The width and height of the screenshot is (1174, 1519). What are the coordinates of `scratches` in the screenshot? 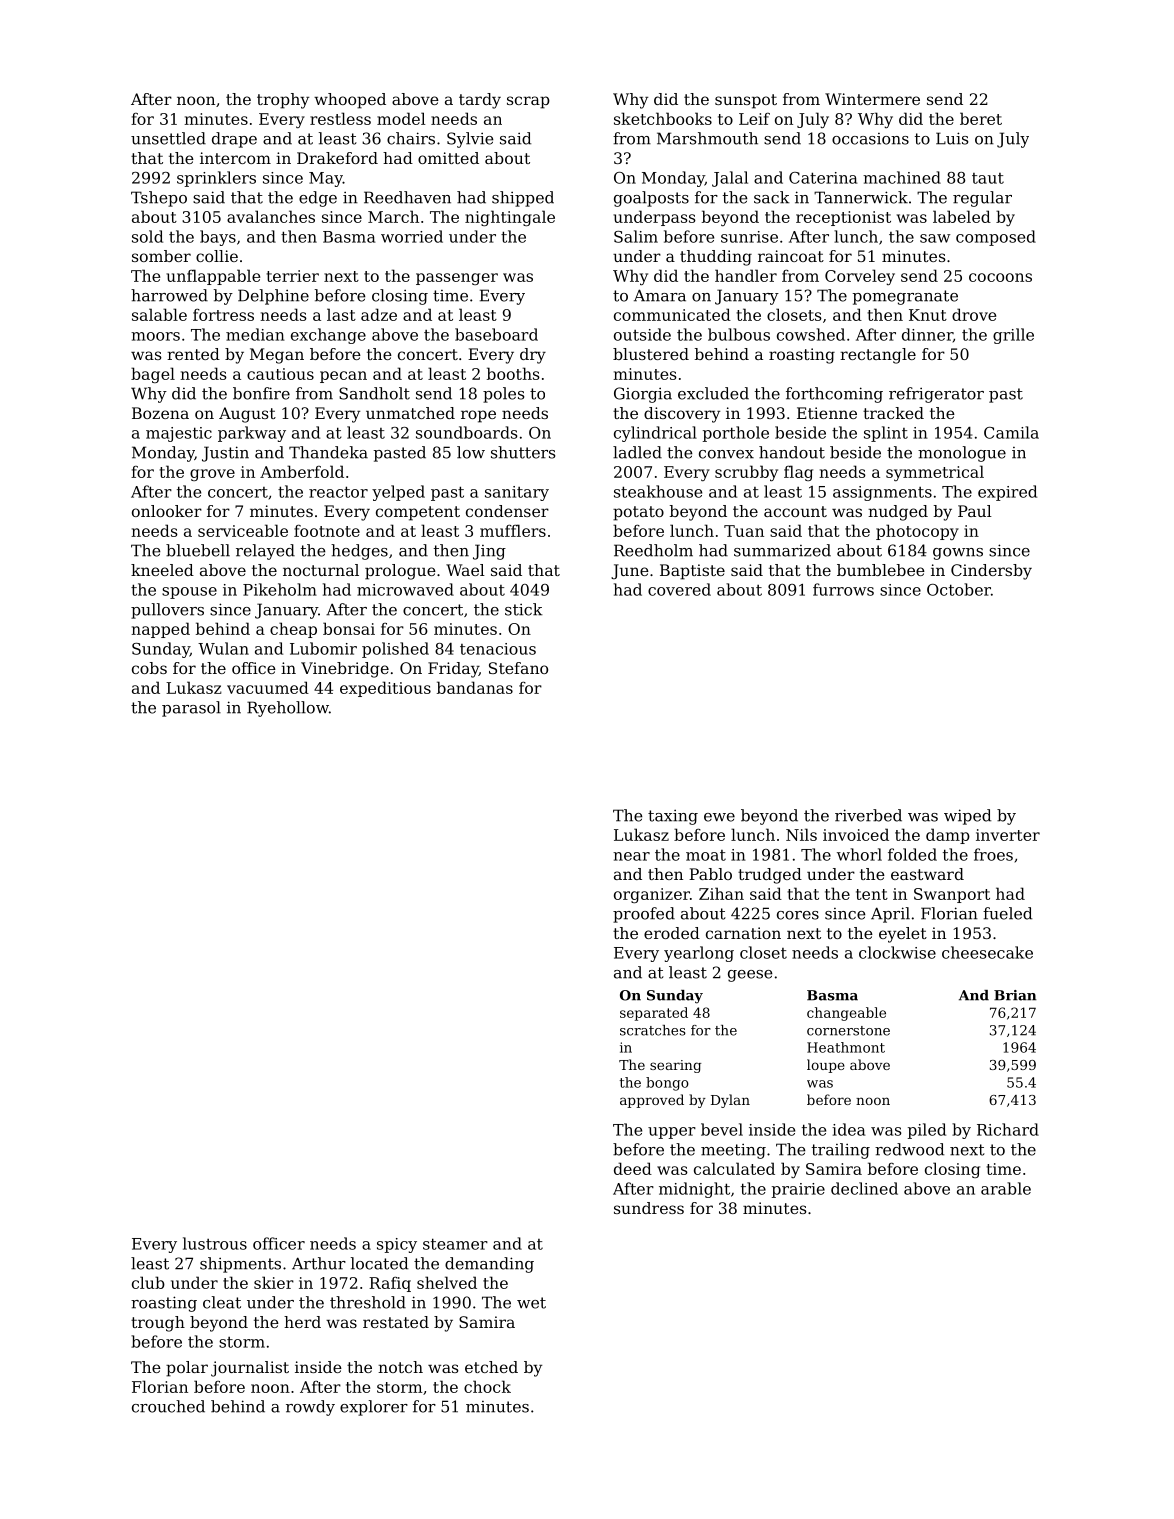 It's located at (653, 1030).
